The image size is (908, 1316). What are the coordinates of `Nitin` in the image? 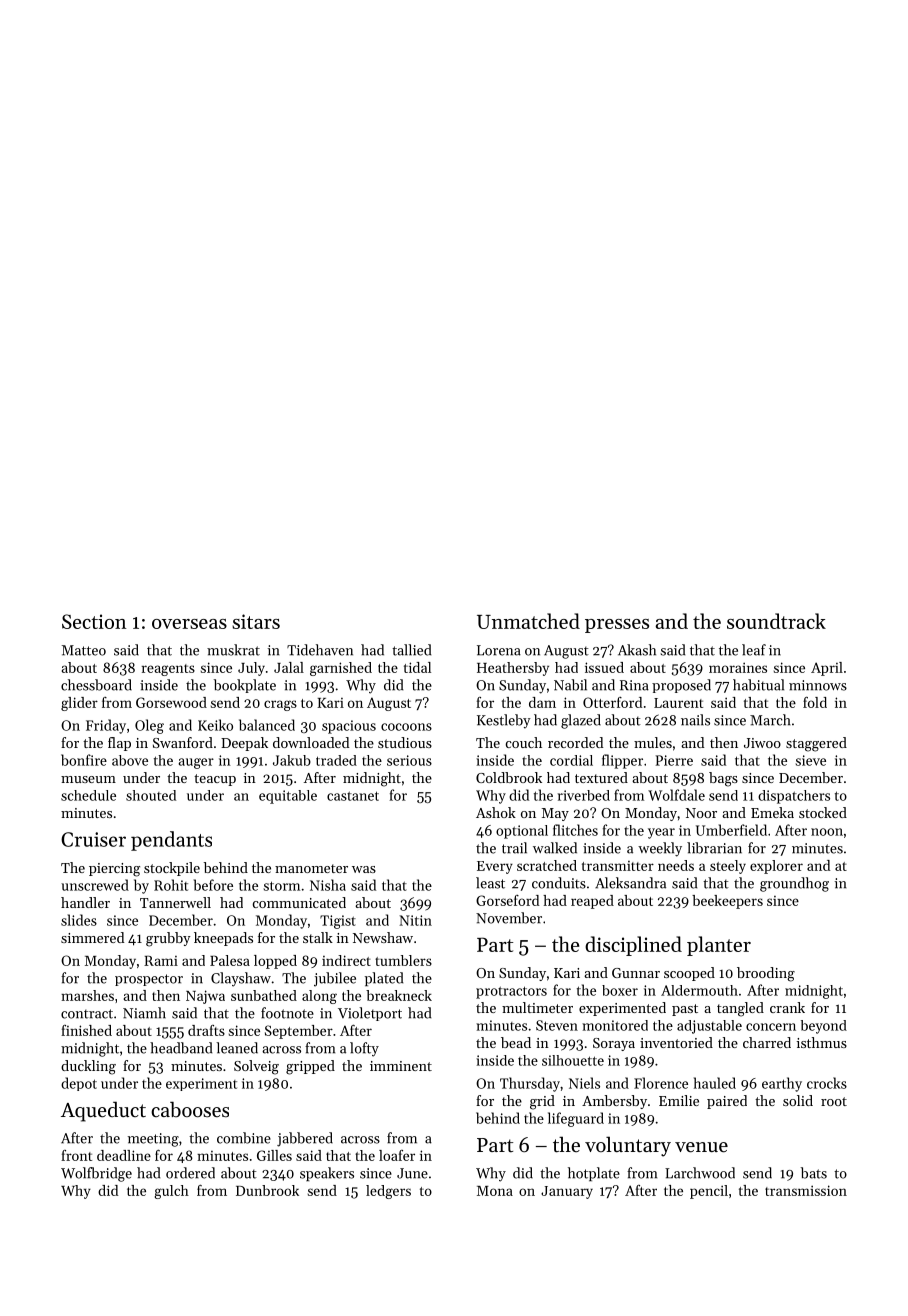 It's located at (415, 920).
